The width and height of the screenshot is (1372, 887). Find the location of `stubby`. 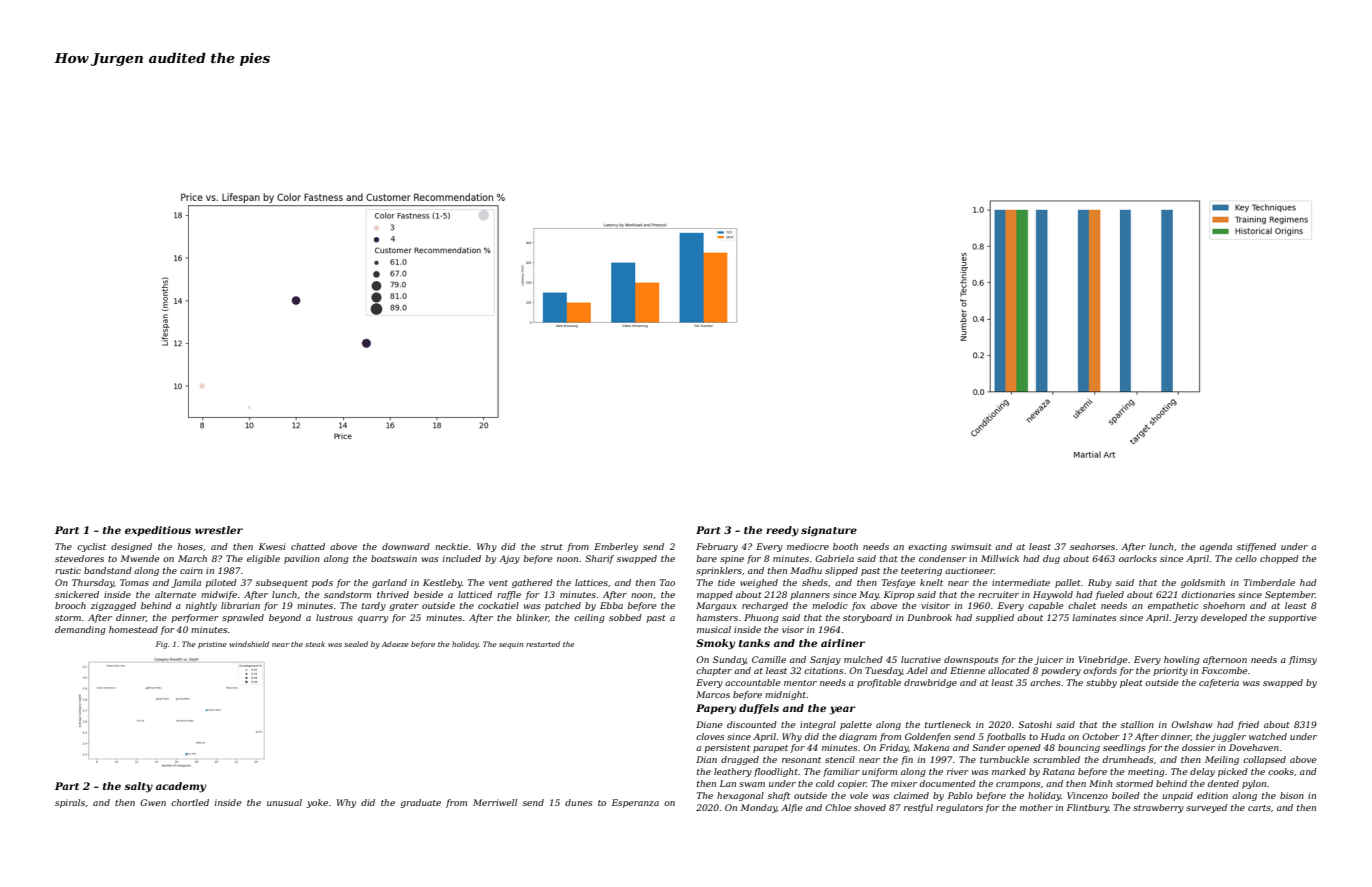

stubby is located at coordinates (1101, 683).
